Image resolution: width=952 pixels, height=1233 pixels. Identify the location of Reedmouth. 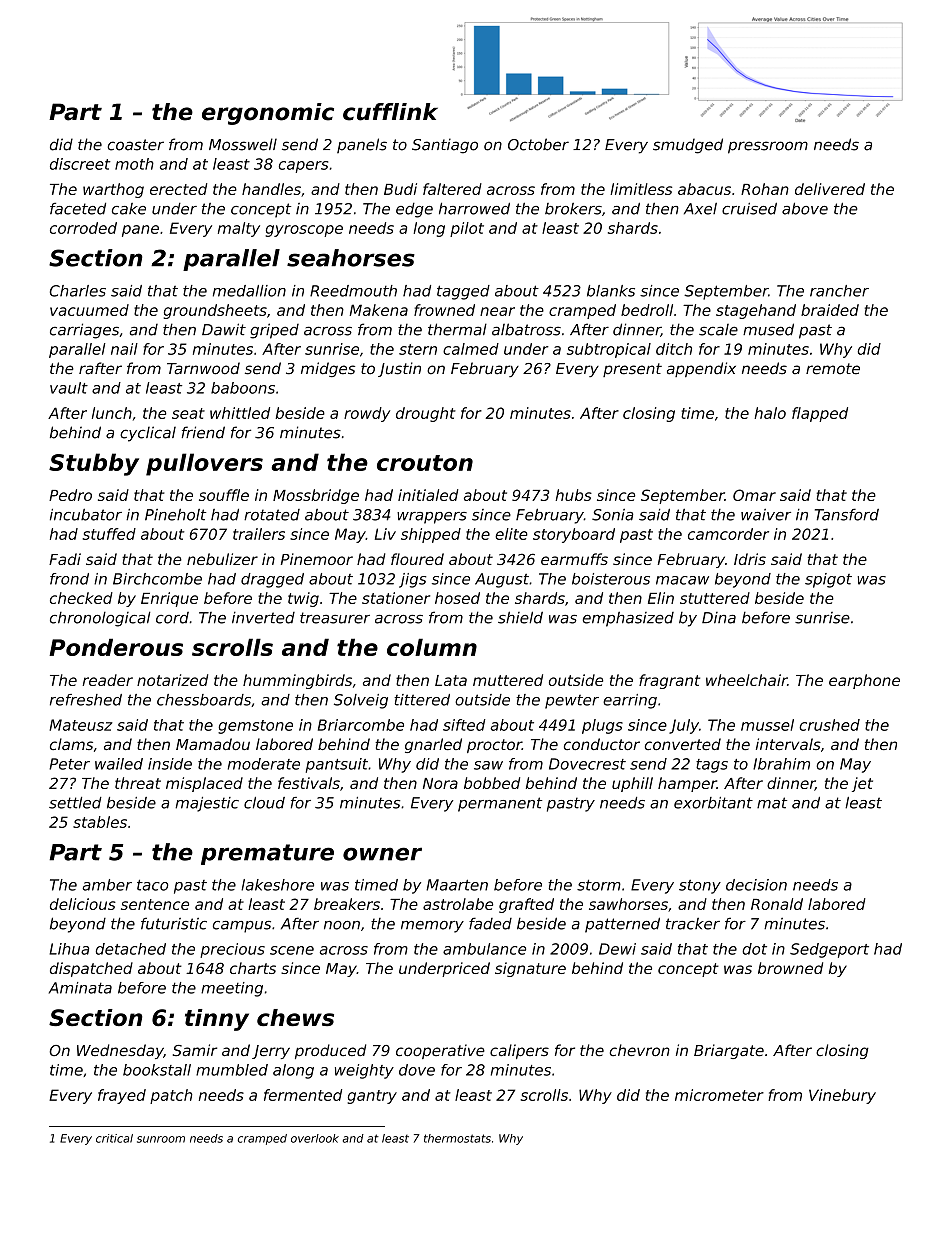
(353, 291).
